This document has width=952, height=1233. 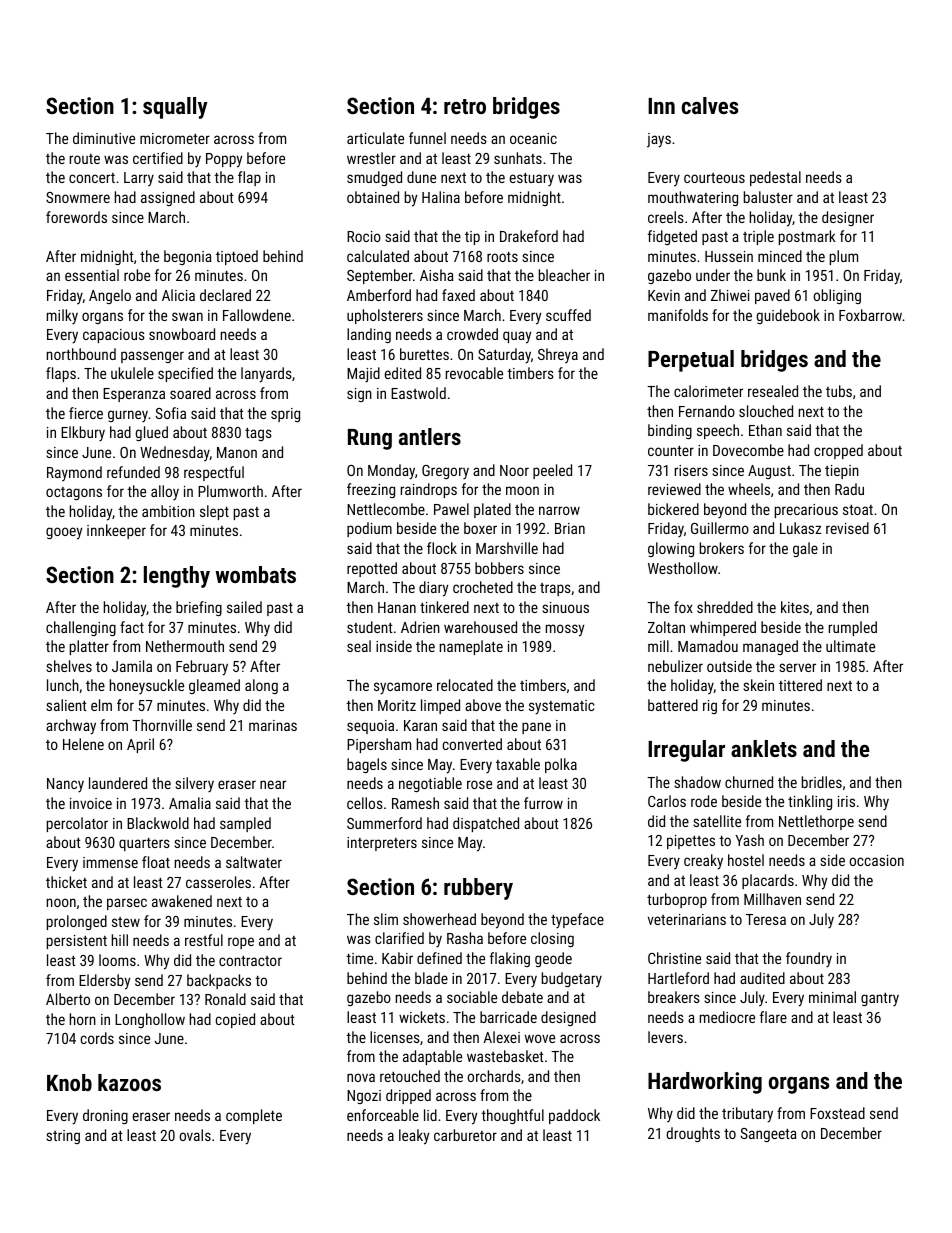 I want to click on Dovecombe, so click(x=748, y=450).
